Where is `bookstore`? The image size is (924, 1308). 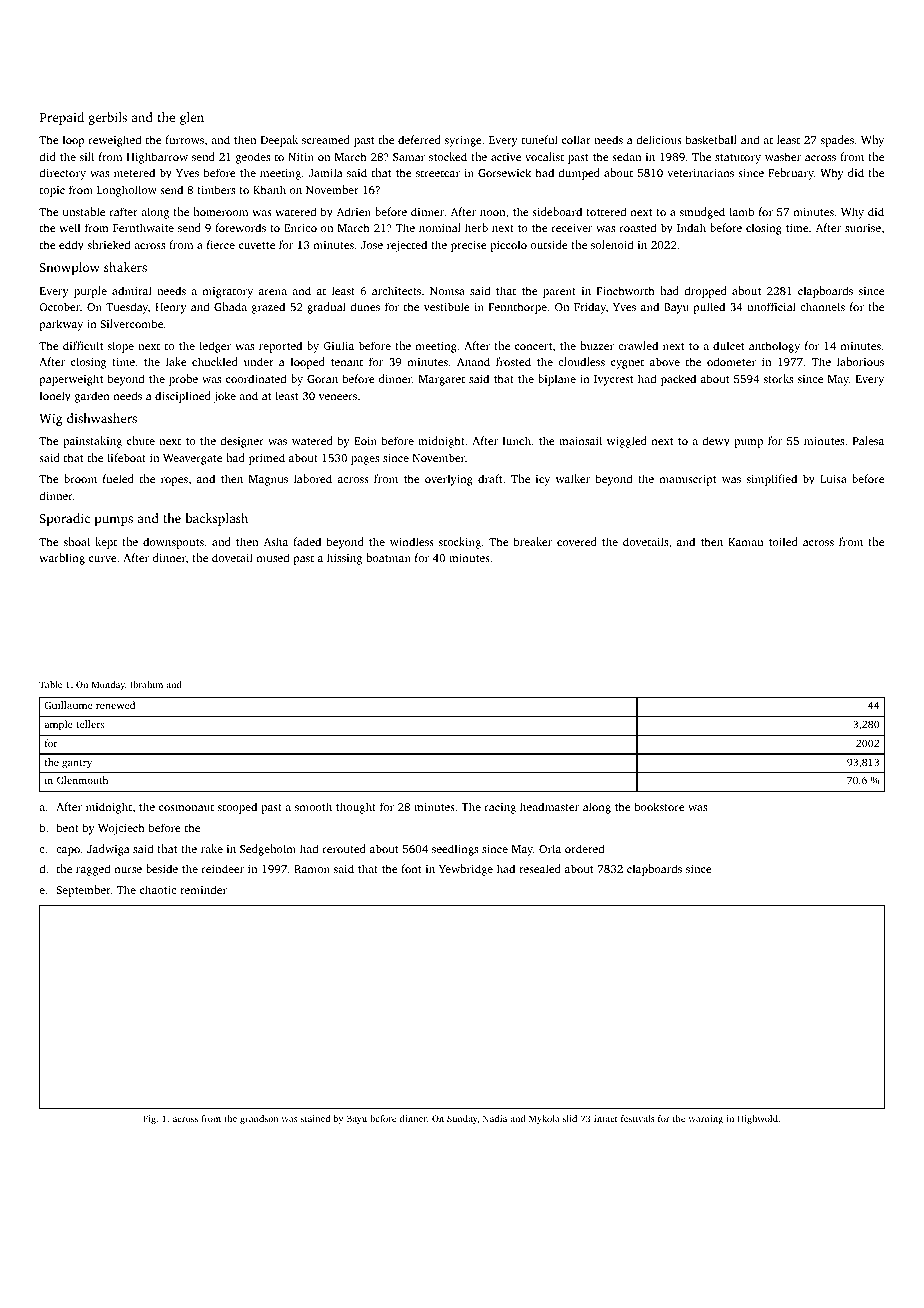 bookstore is located at coordinates (660, 806).
